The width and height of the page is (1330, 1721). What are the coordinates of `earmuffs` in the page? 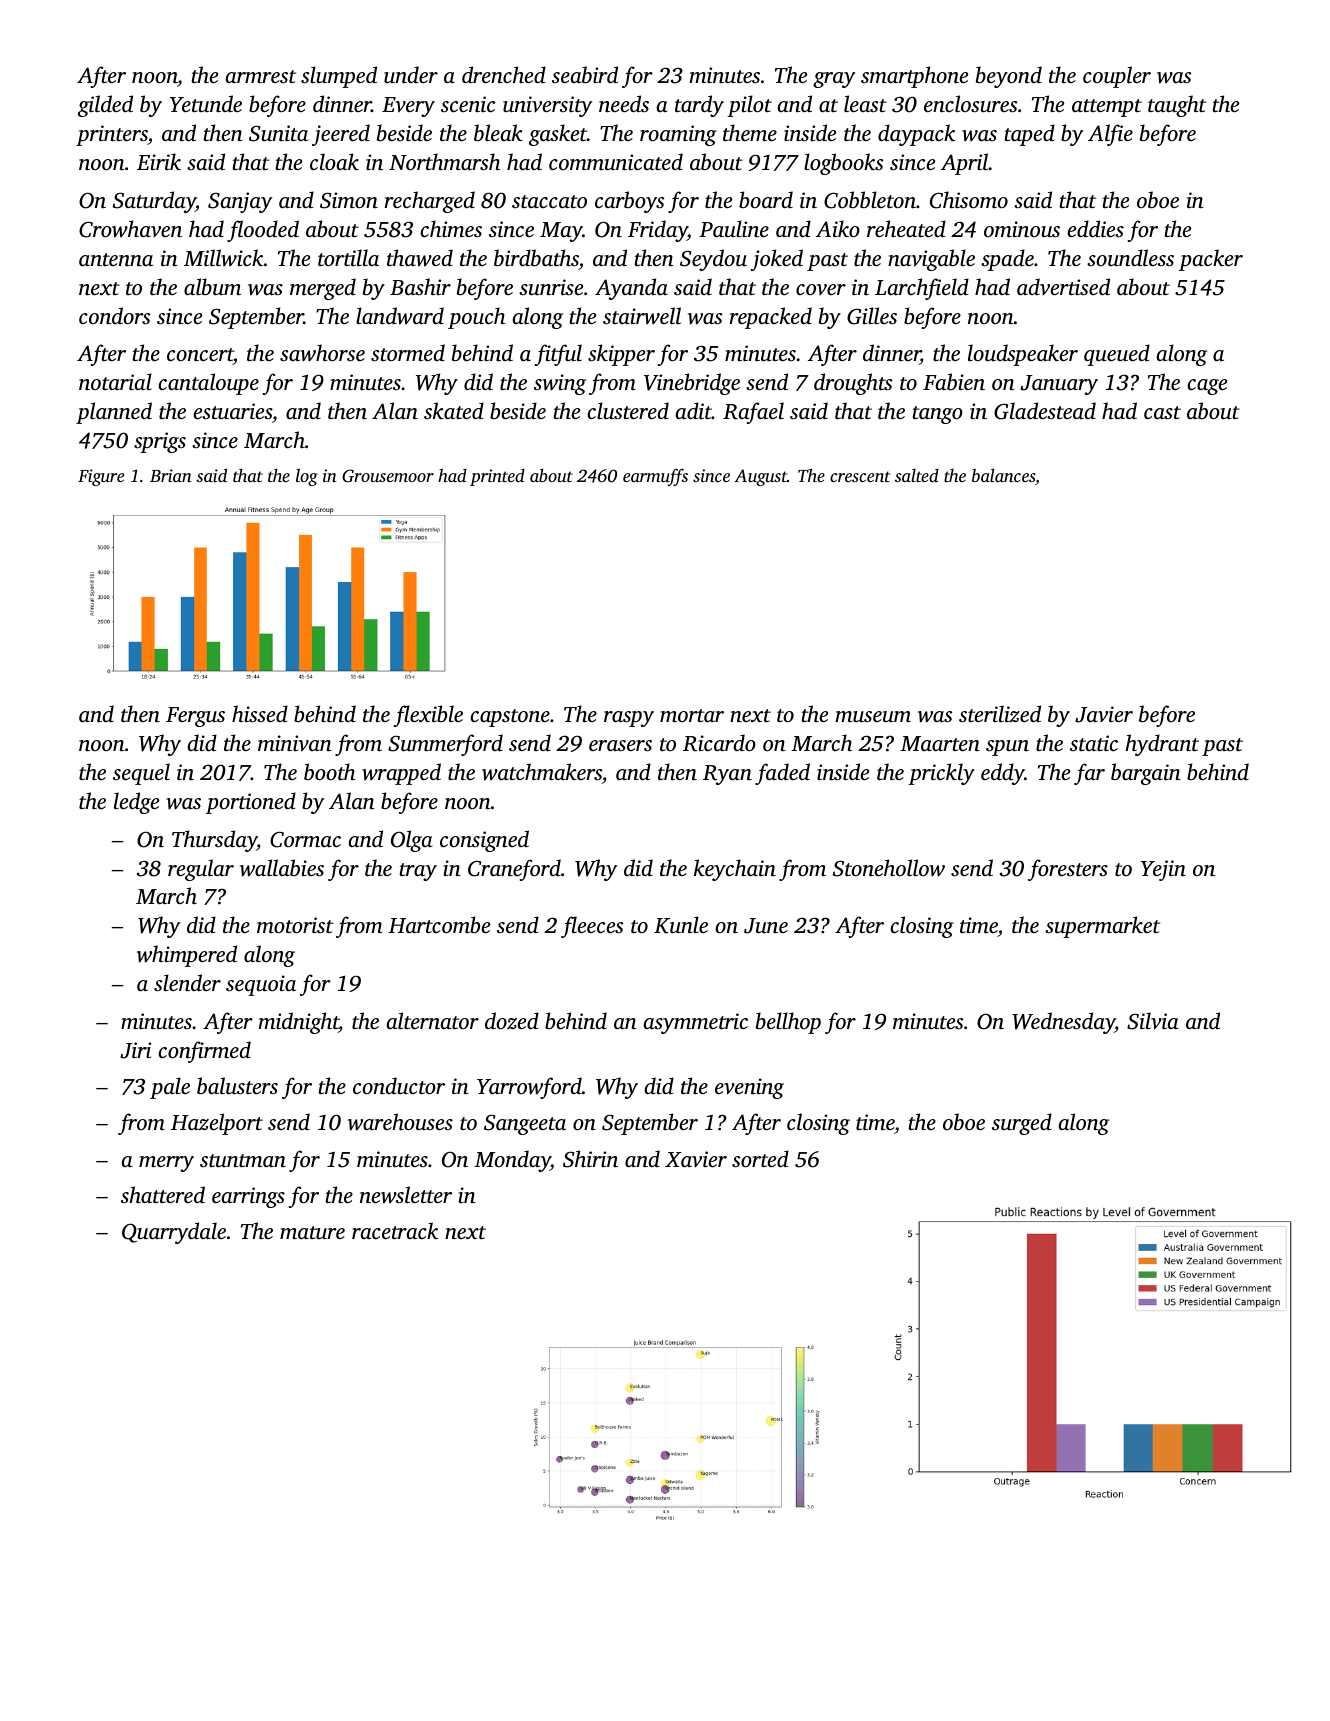 It's located at (655, 477).
